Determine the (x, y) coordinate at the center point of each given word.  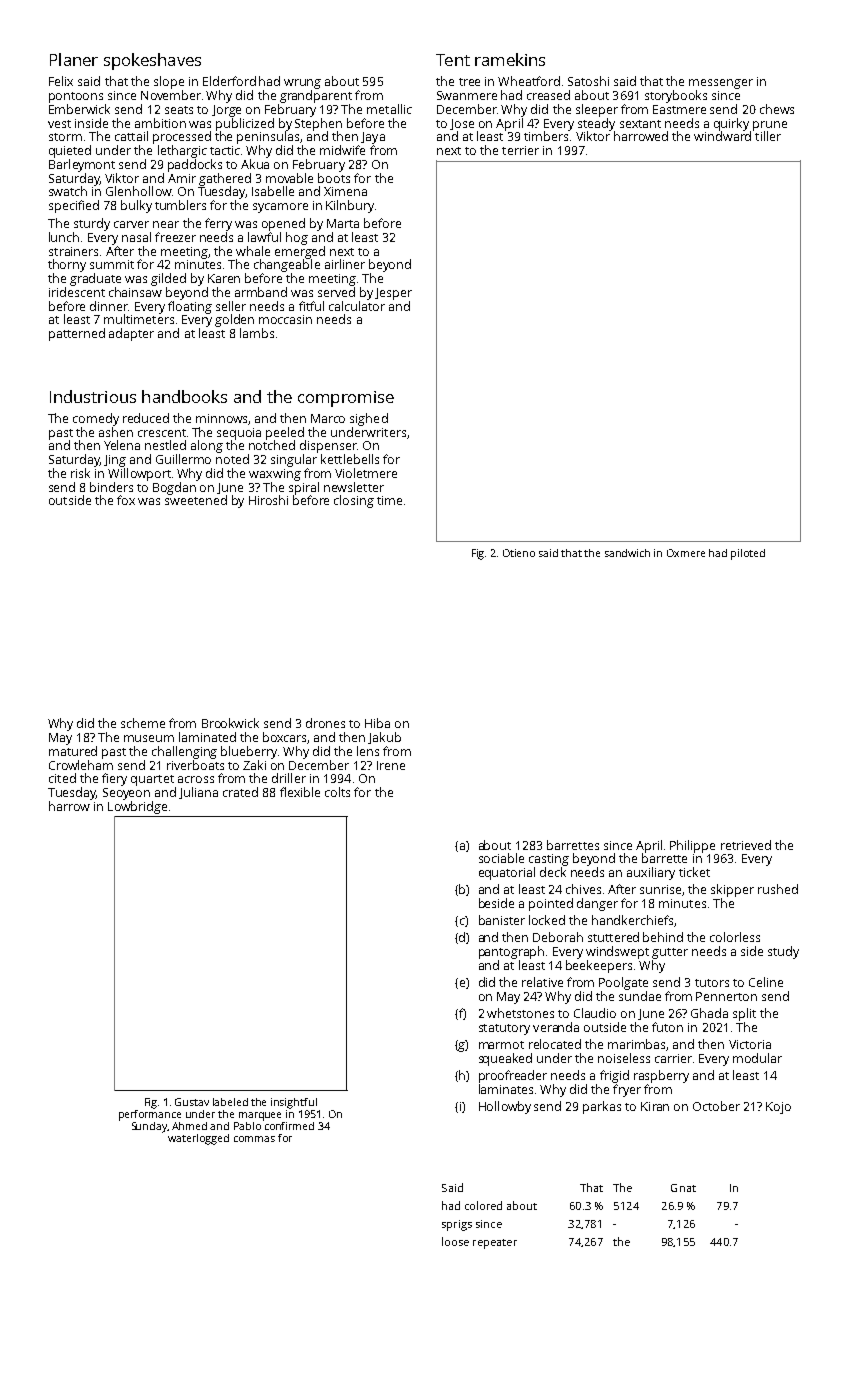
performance (150, 1115)
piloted (748, 554)
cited (62, 778)
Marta (343, 223)
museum (149, 738)
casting (549, 860)
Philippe (692, 846)
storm (65, 137)
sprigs (457, 1225)
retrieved (746, 845)
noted (232, 459)
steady (596, 124)
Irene (391, 765)
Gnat (683, 1188)
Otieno (519, 553)
